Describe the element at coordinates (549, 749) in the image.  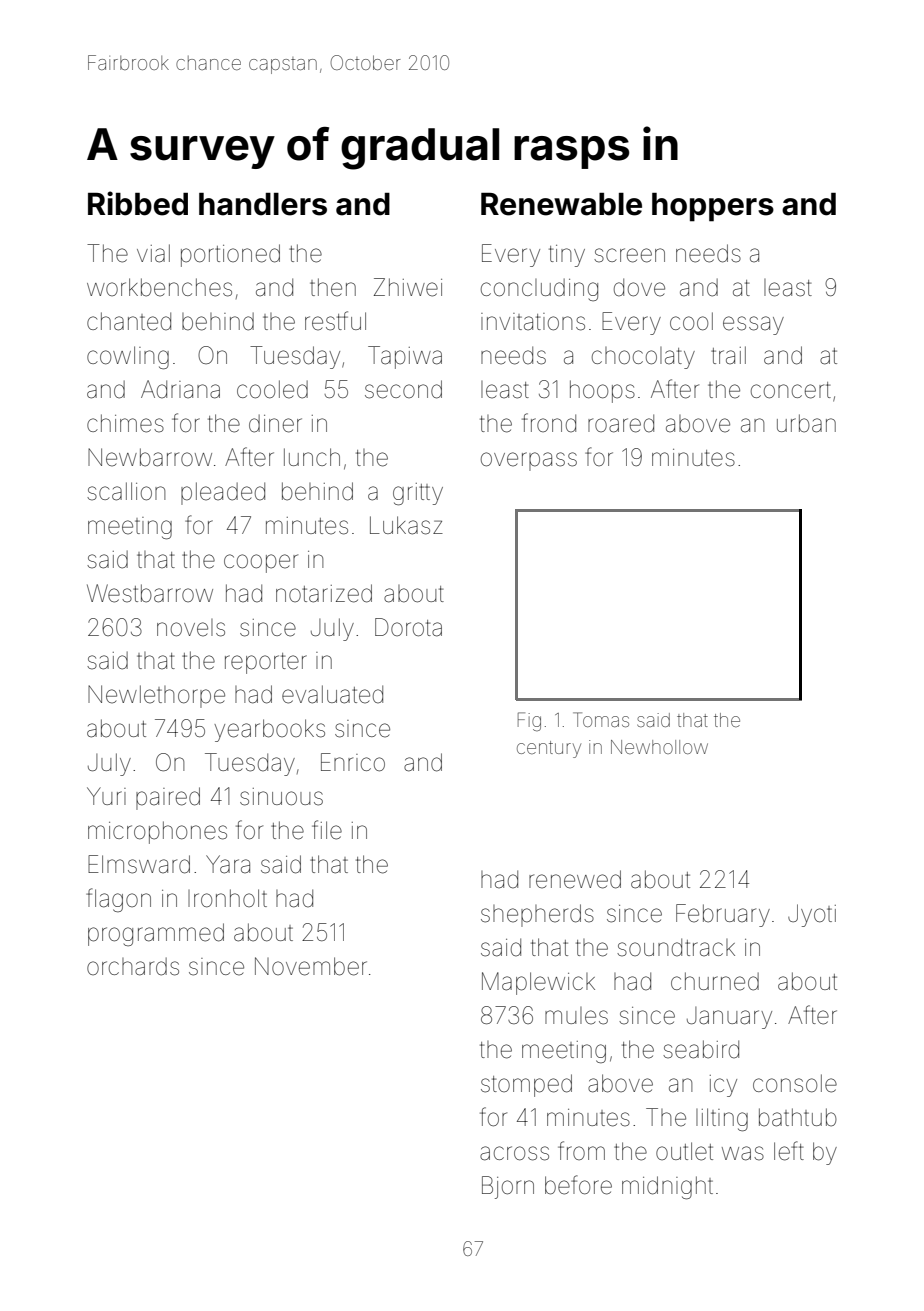
I see `century` at that location.
